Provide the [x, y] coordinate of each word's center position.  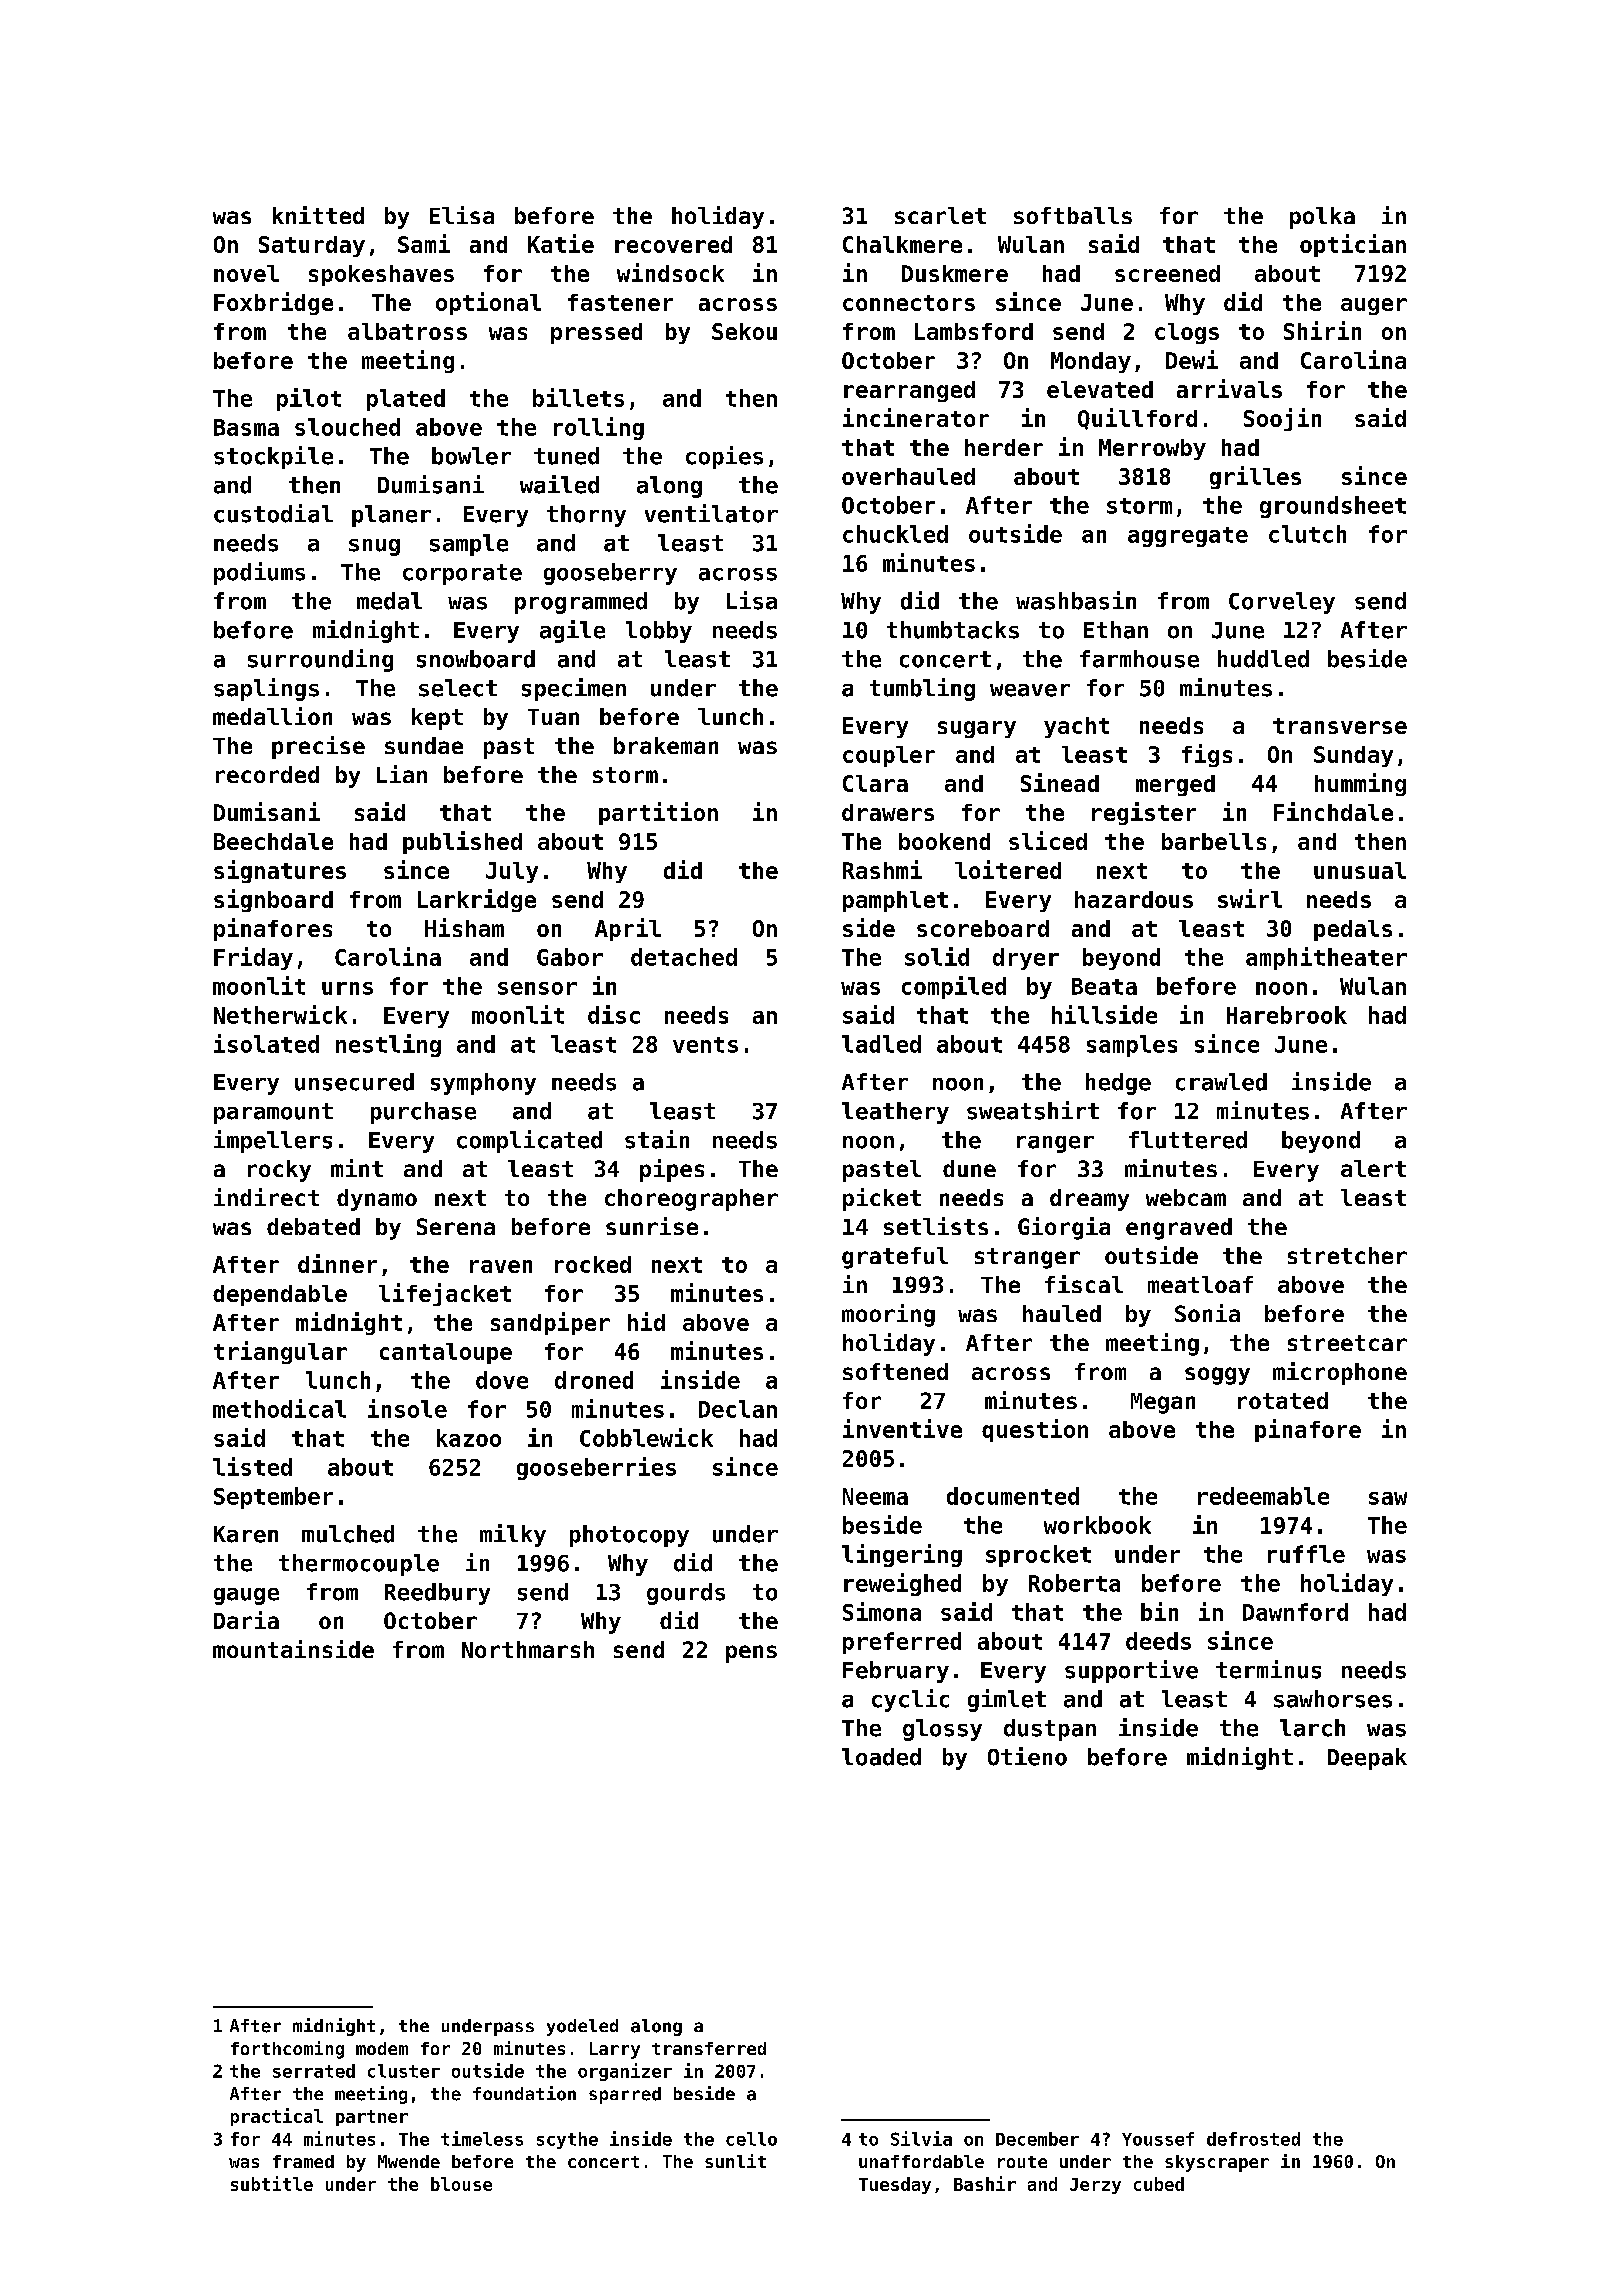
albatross [407, 331]
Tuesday [895, 2185]
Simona [882, 1611]
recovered [673, 244]
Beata [1104, 986]
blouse [461, 2184]
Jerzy [1095, 2186]
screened [1167, 273]
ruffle [1306, 1554]
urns [347, 988]
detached [684, 957]
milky [513, 1535]
